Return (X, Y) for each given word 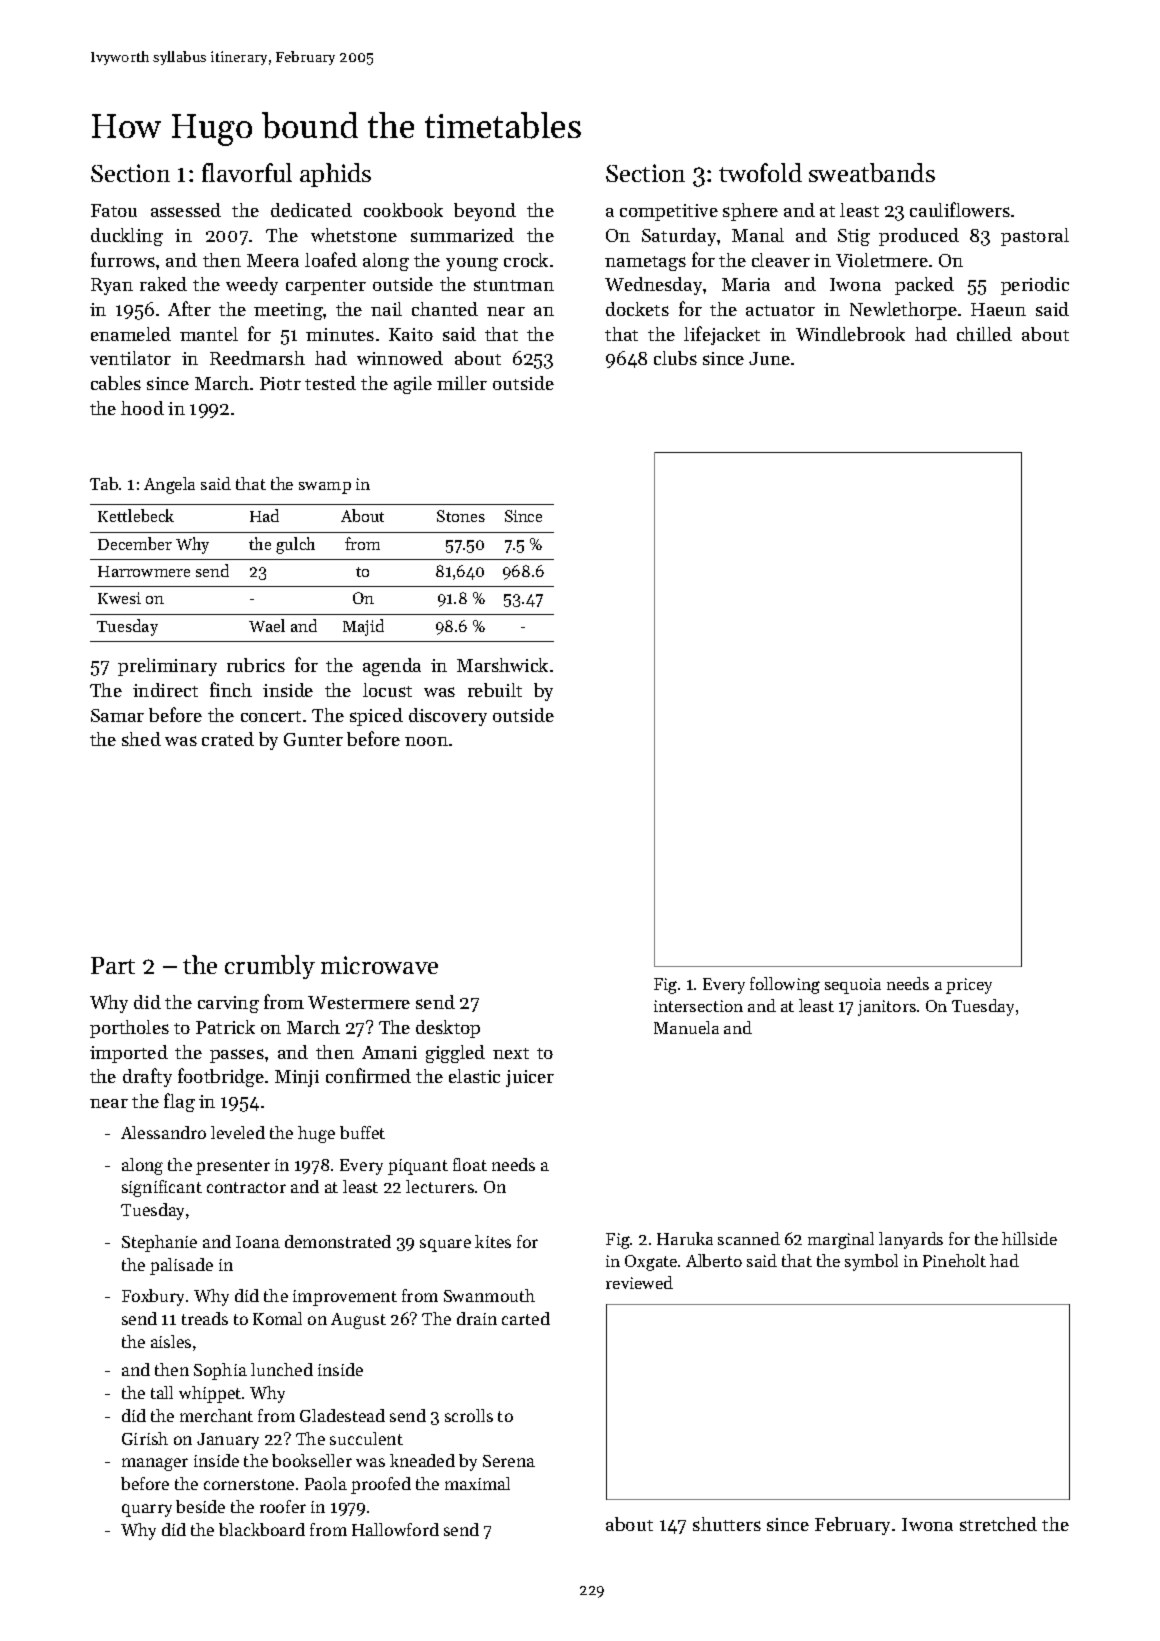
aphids (335, 175)
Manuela (686, 1027)
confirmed (368, 1075)
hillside (1029, 1238)
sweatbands (872, 172)
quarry (147, 1510)
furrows (123, 259)
